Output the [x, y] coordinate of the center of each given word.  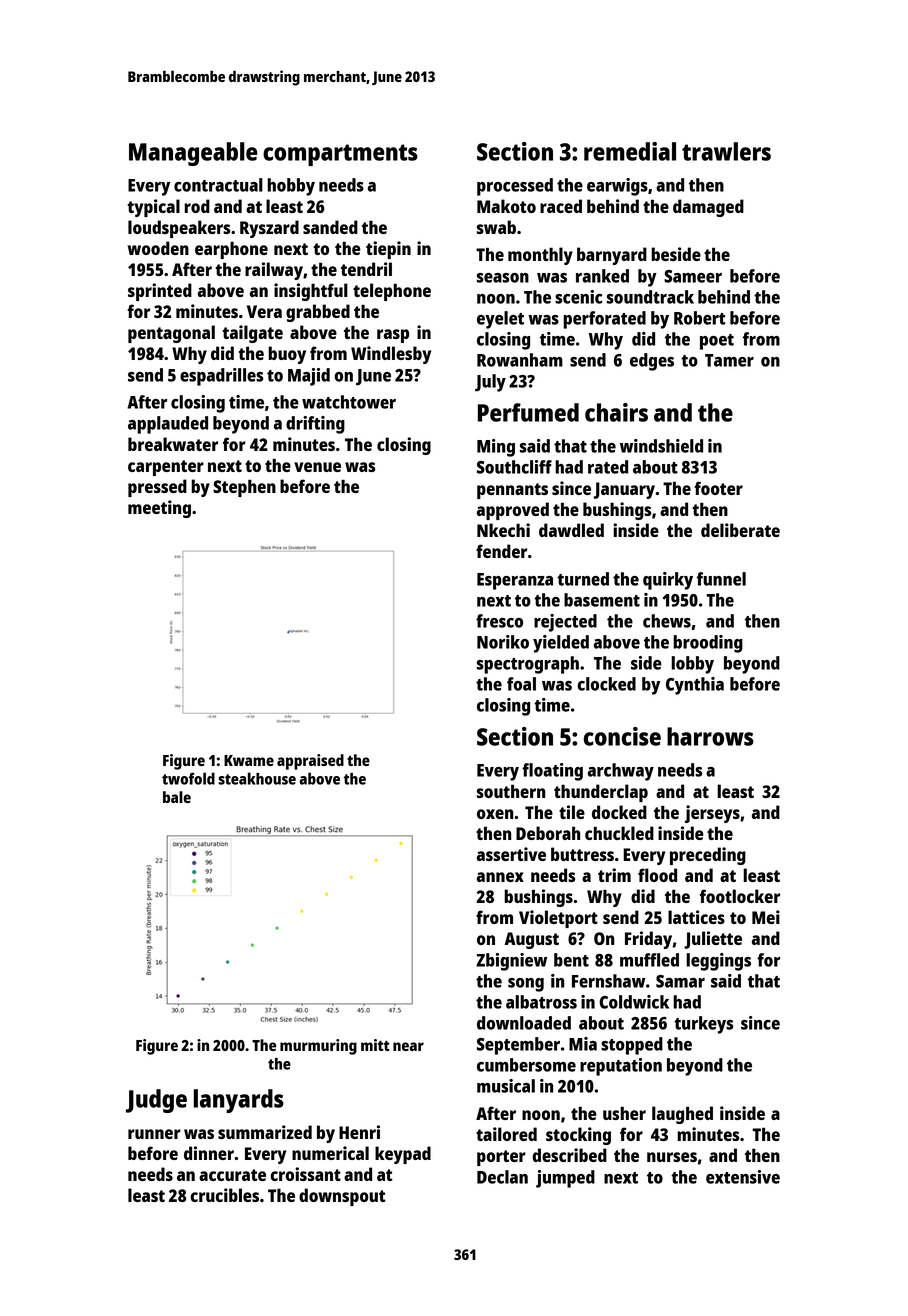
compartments [340, 155]
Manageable [193, 154]
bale [177, 797]
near [408, 1046]
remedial [630, 151]
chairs [616, 412]
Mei [766, 917]
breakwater [173, 444]
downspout [342, 1197]
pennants [512, 491]
